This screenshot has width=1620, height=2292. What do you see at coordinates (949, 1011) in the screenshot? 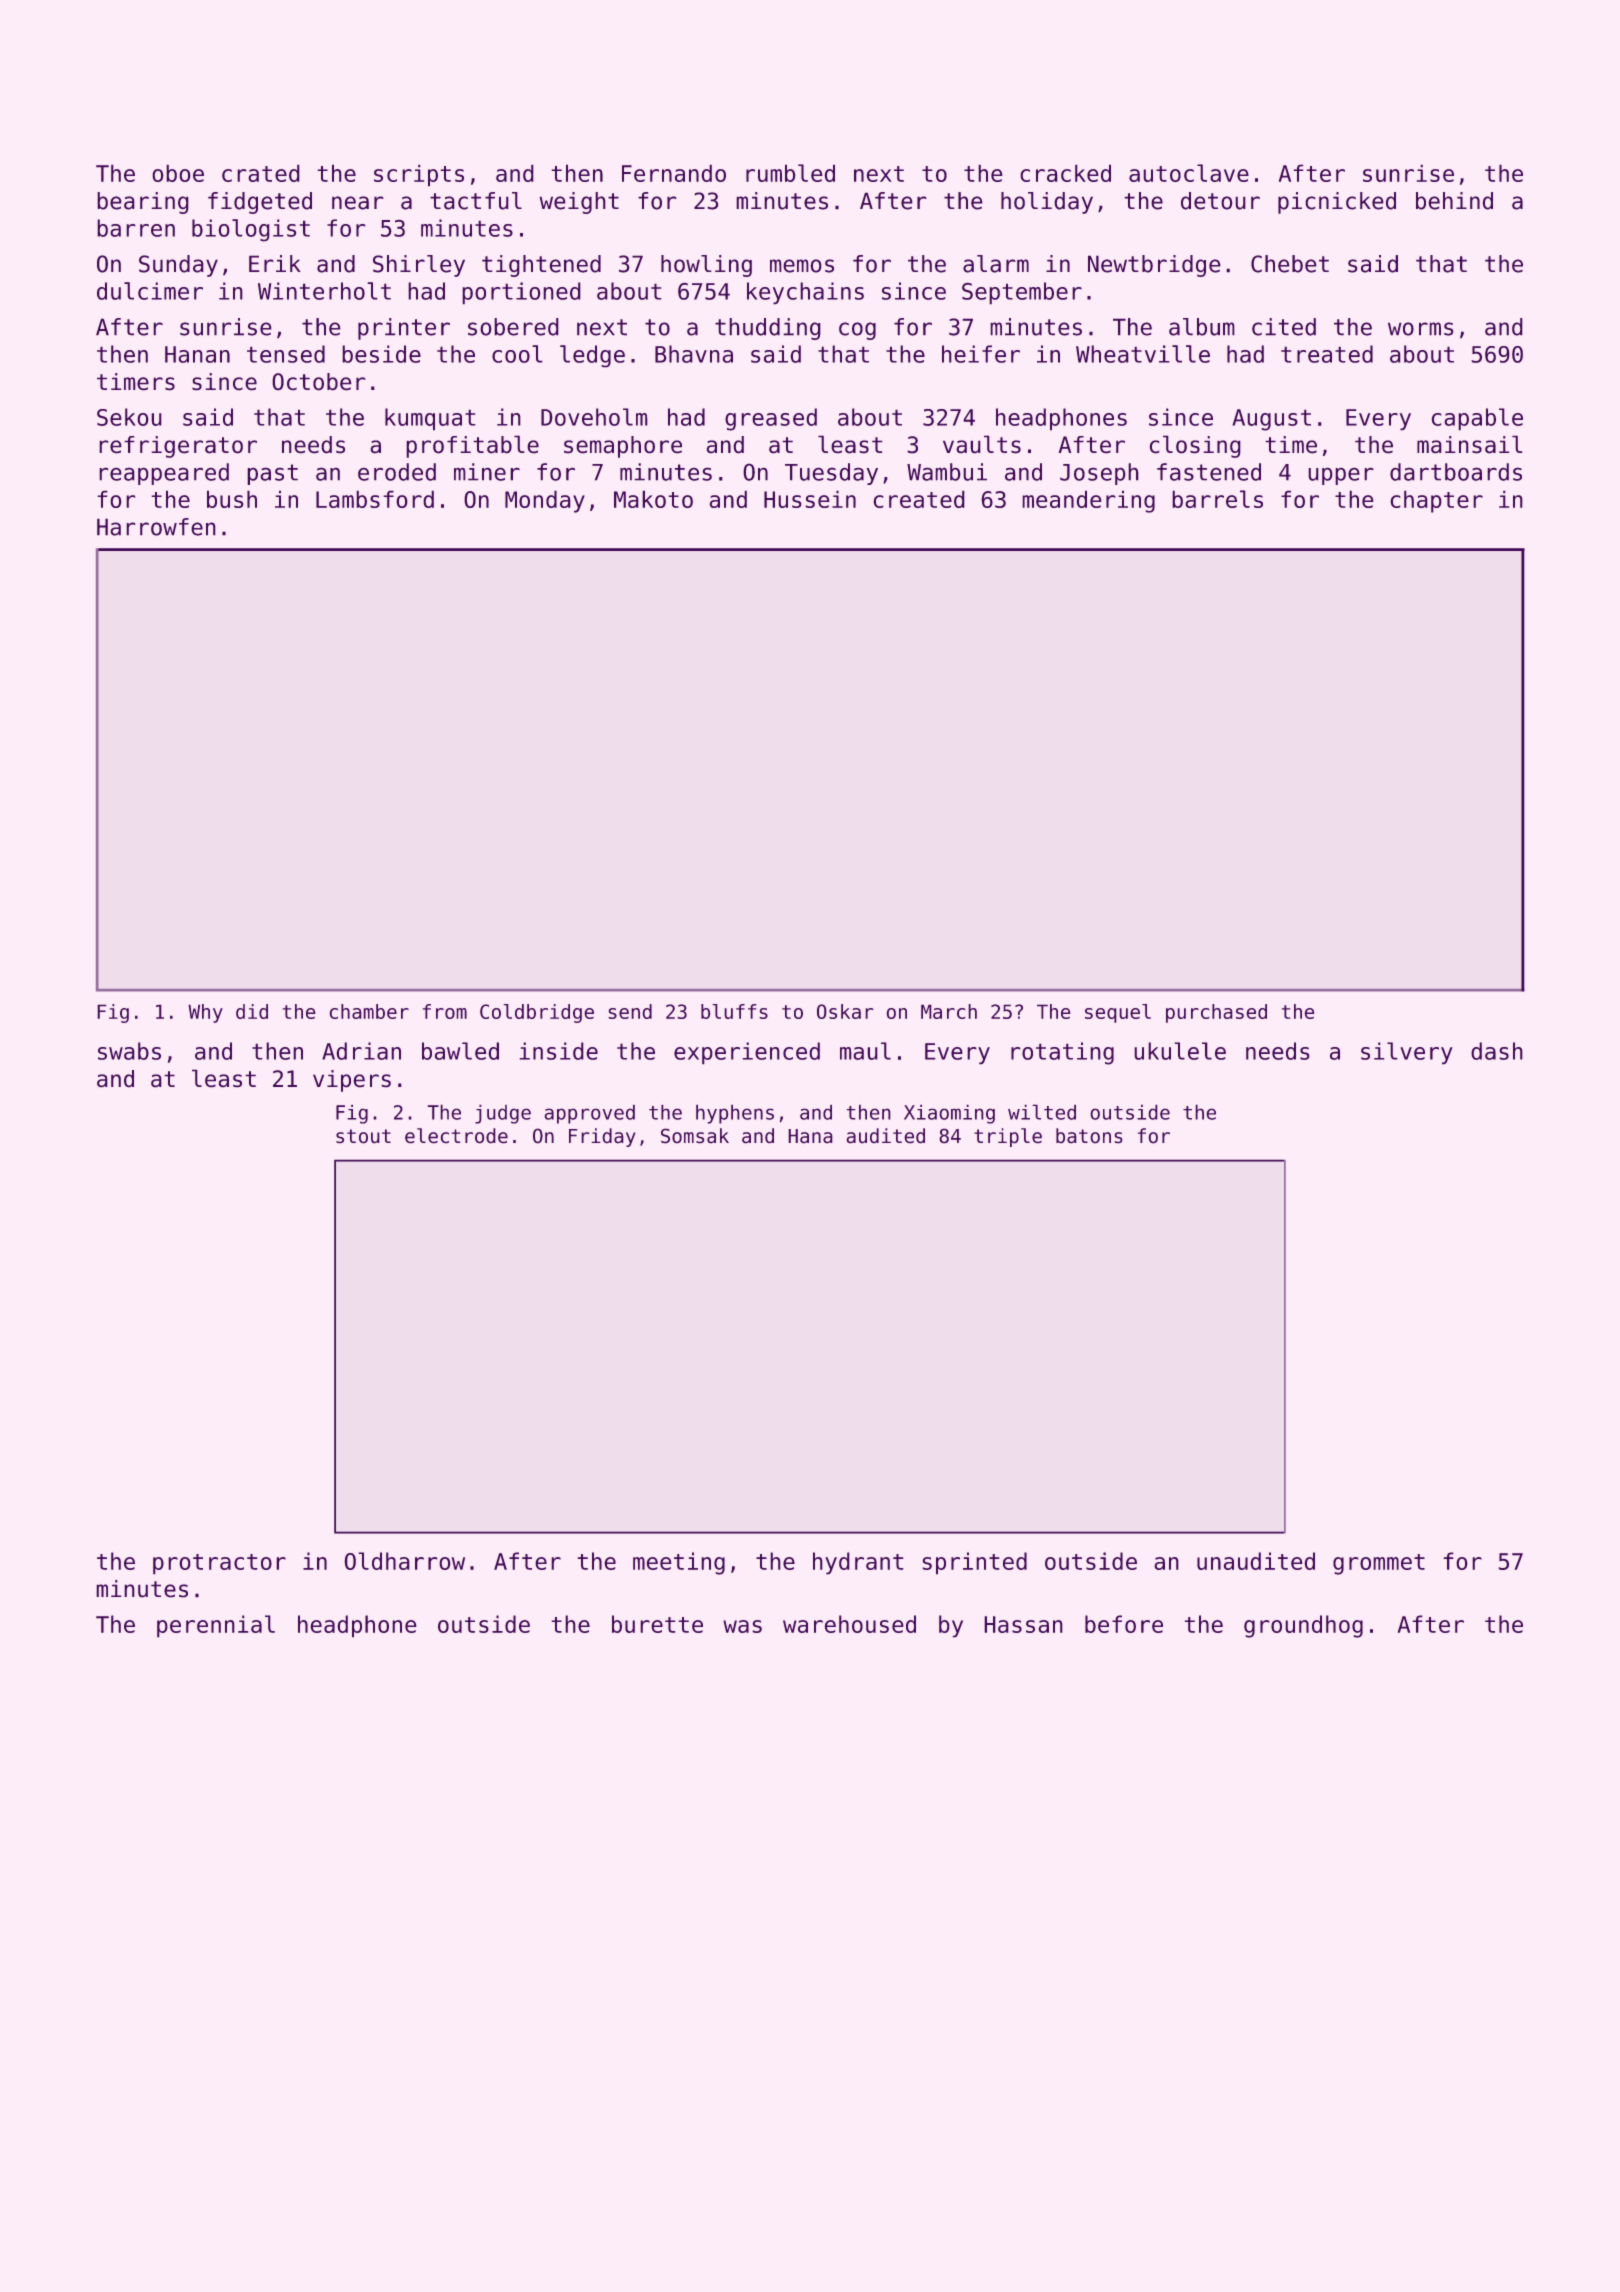
I see `March` at bounding box center [949, 1011].
